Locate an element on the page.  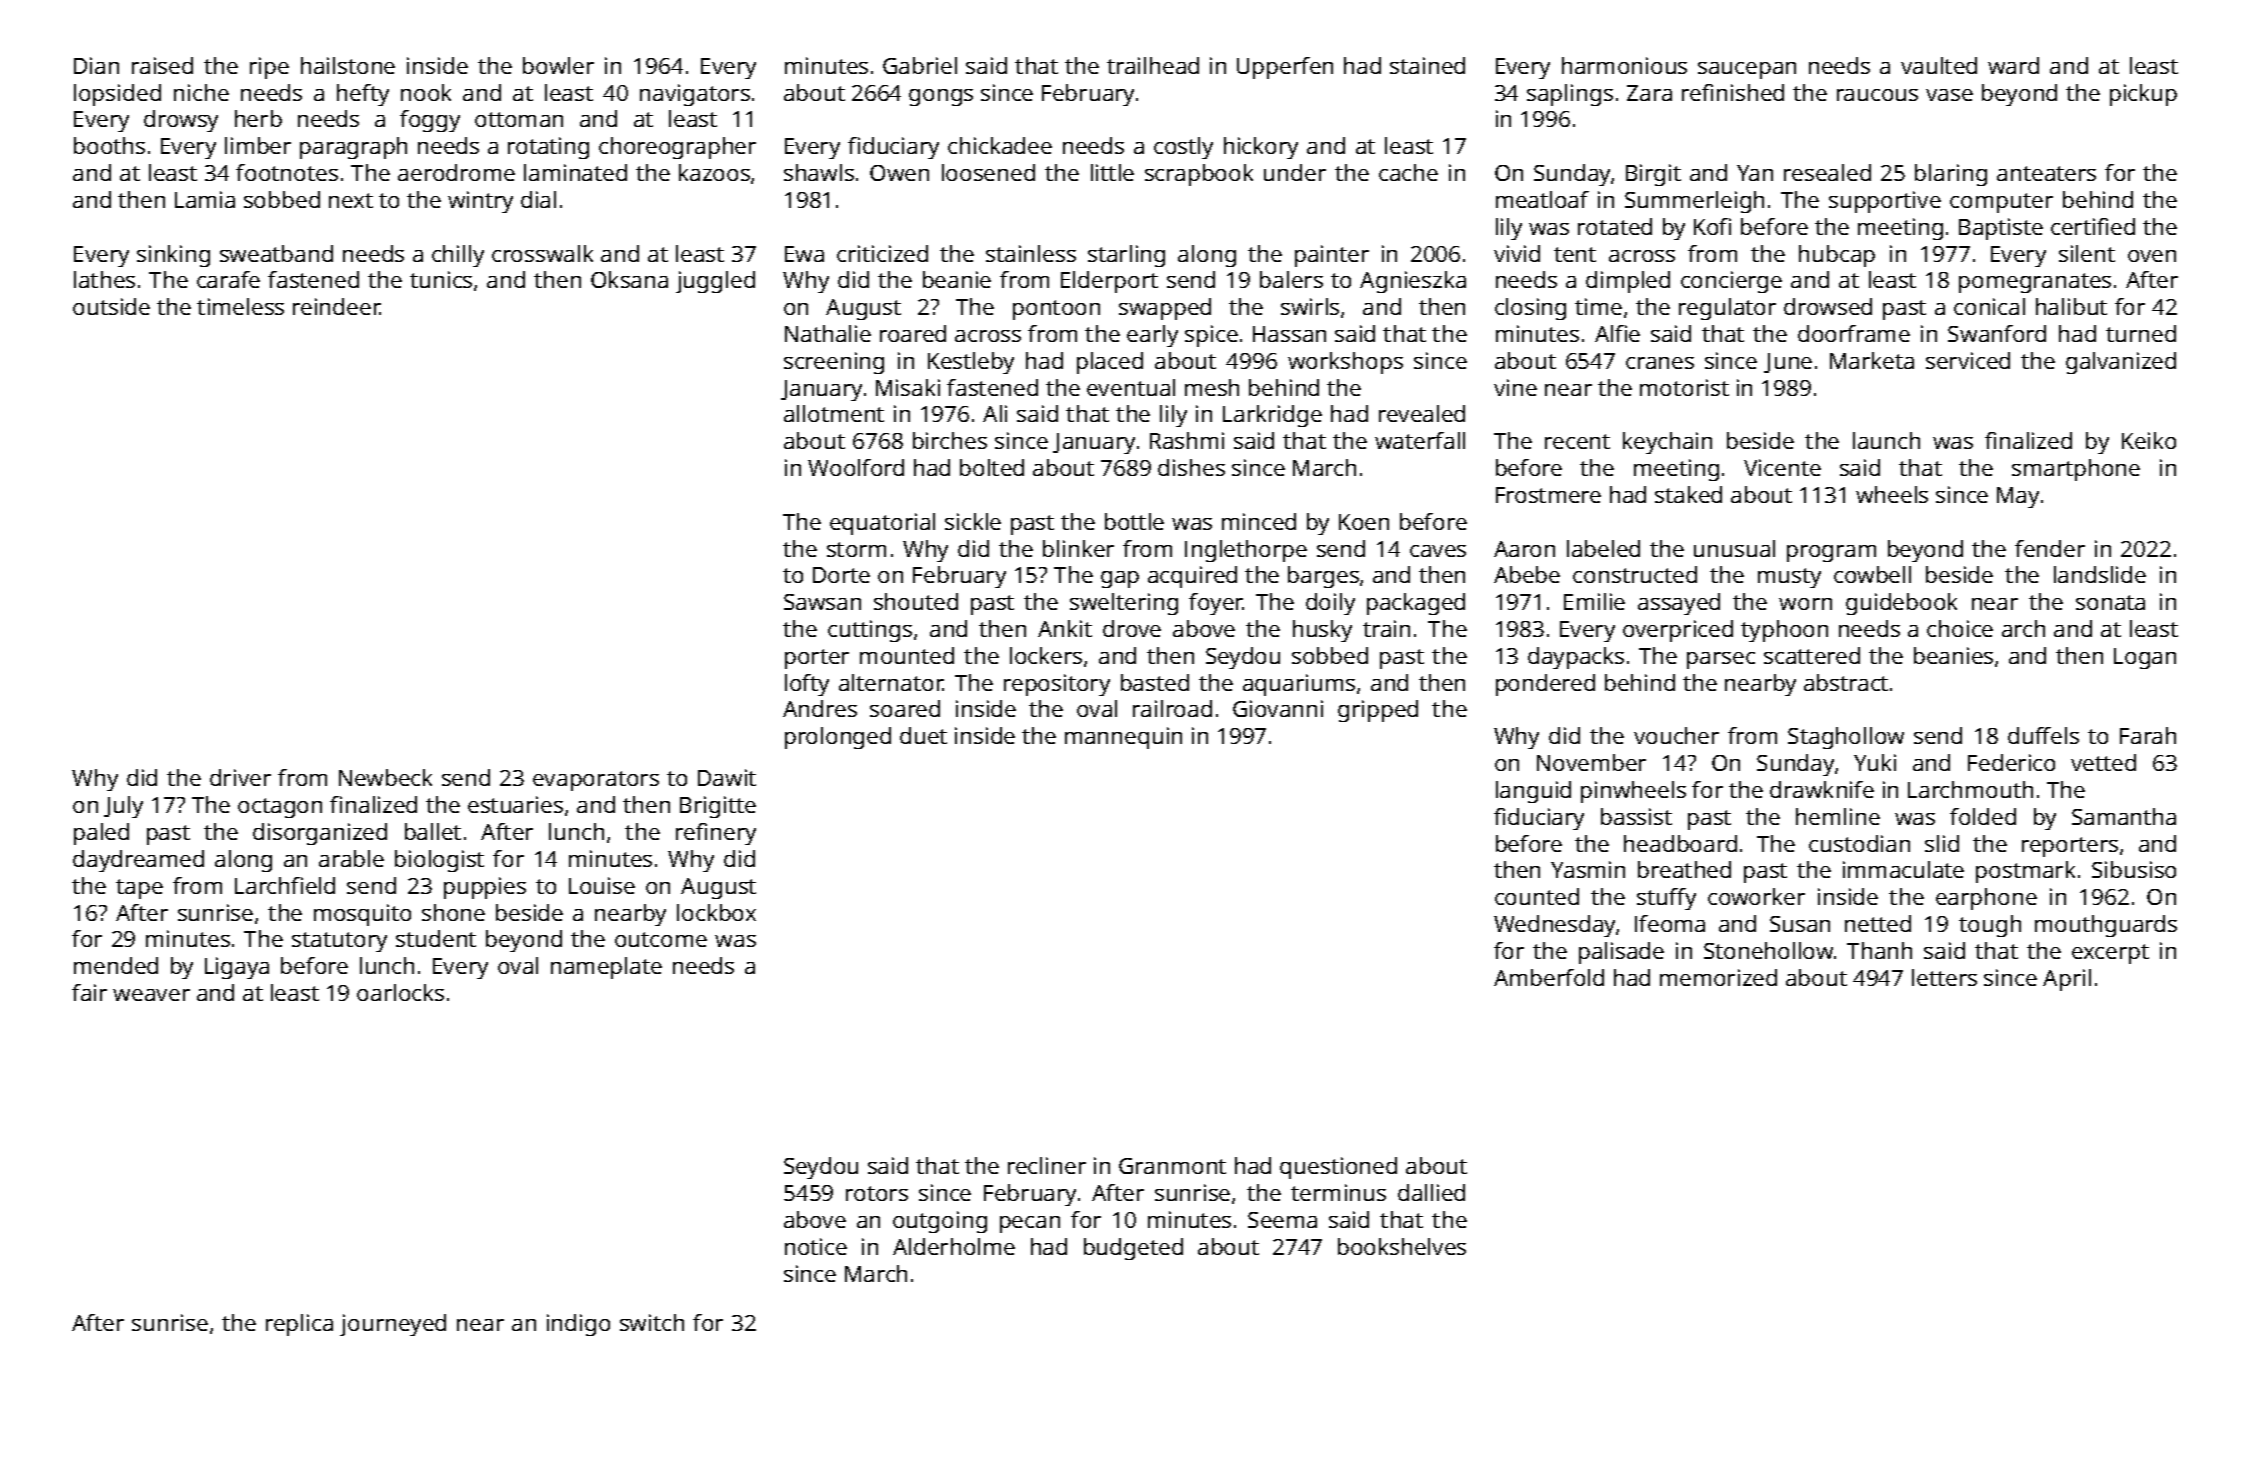
Ligaya is located at coordinates (237, 968).
